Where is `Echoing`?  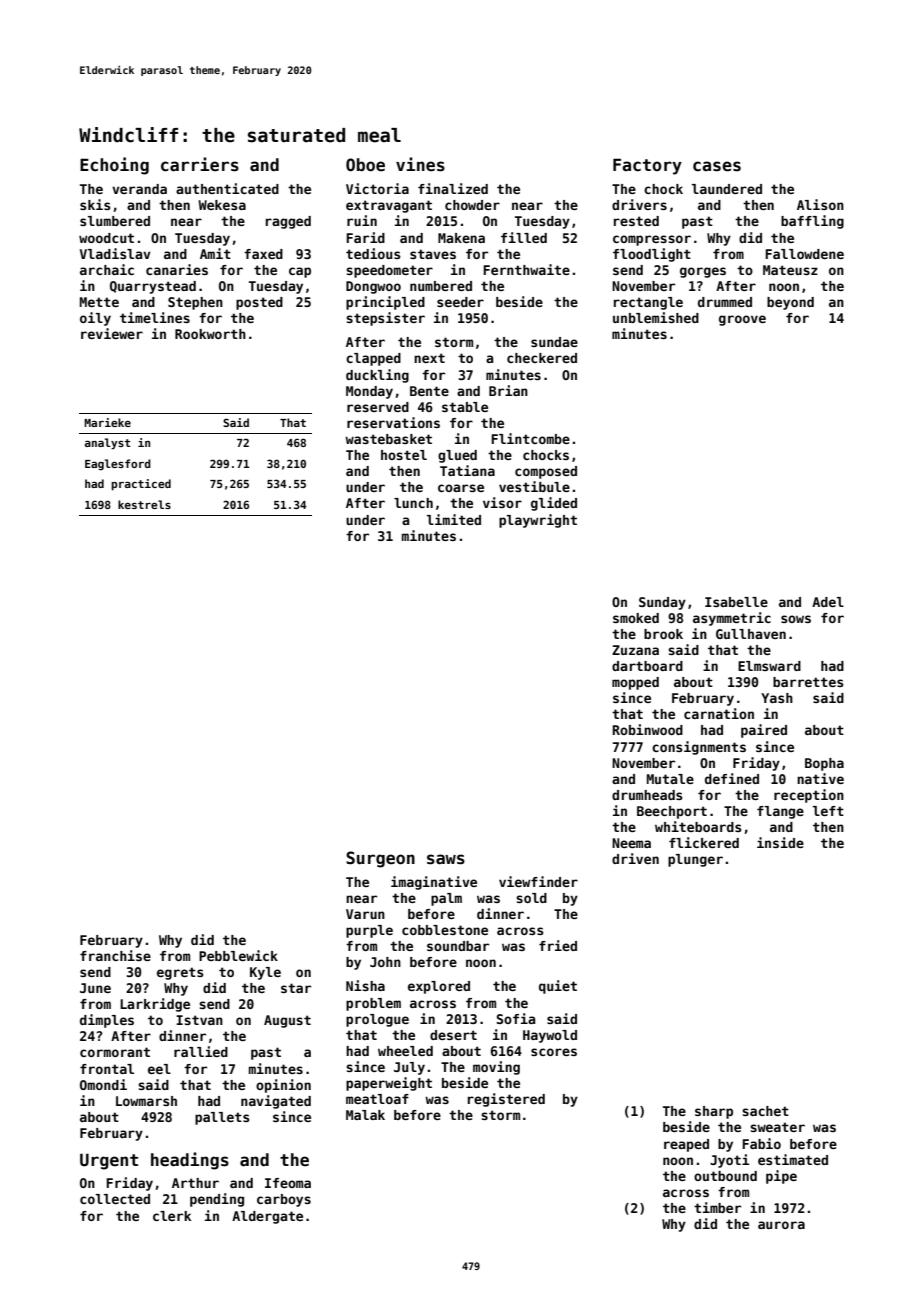 Echoing is located at coordinates (114, 166).
